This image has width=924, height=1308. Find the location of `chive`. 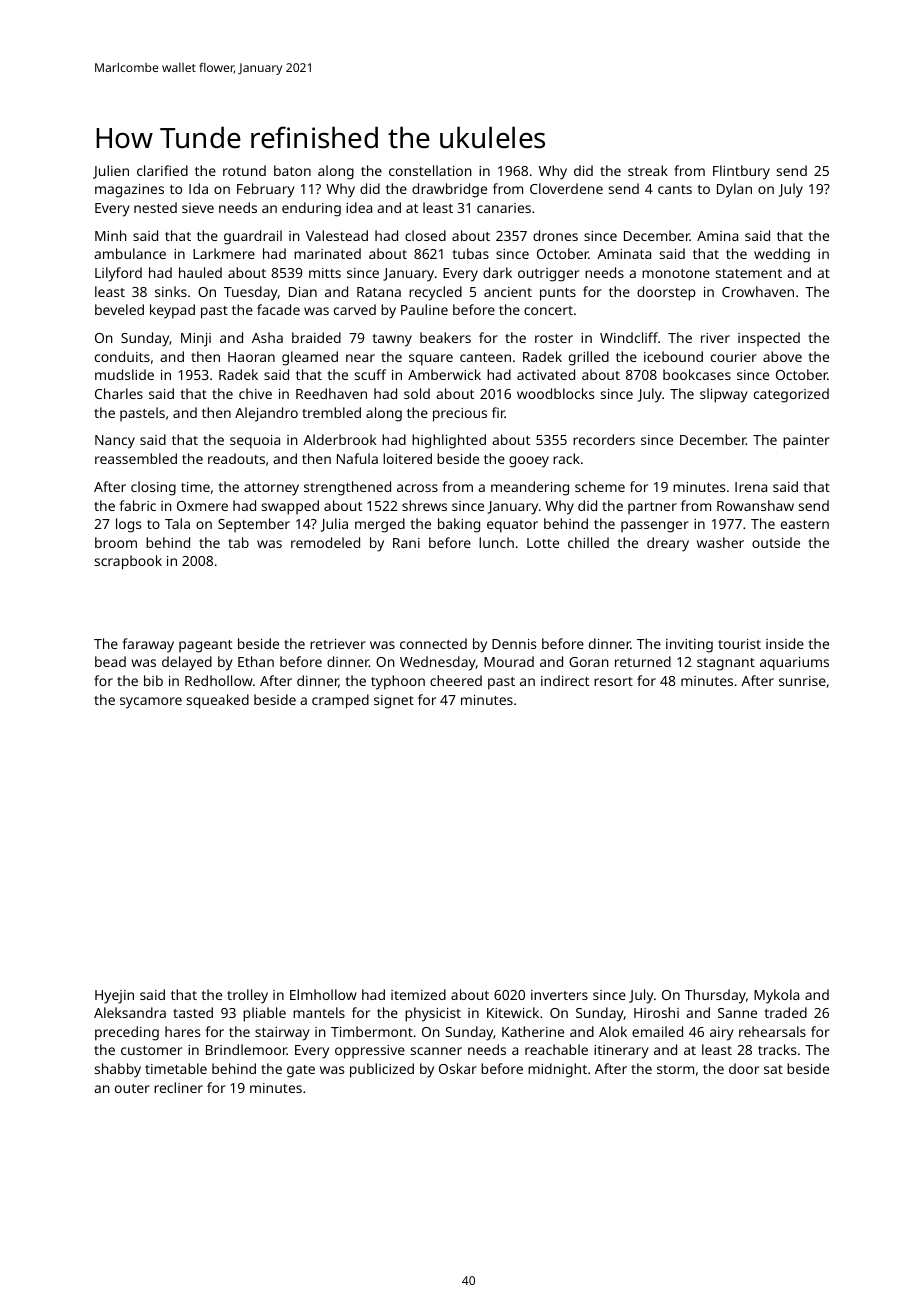

chive is located at coordinates (255, 393).
